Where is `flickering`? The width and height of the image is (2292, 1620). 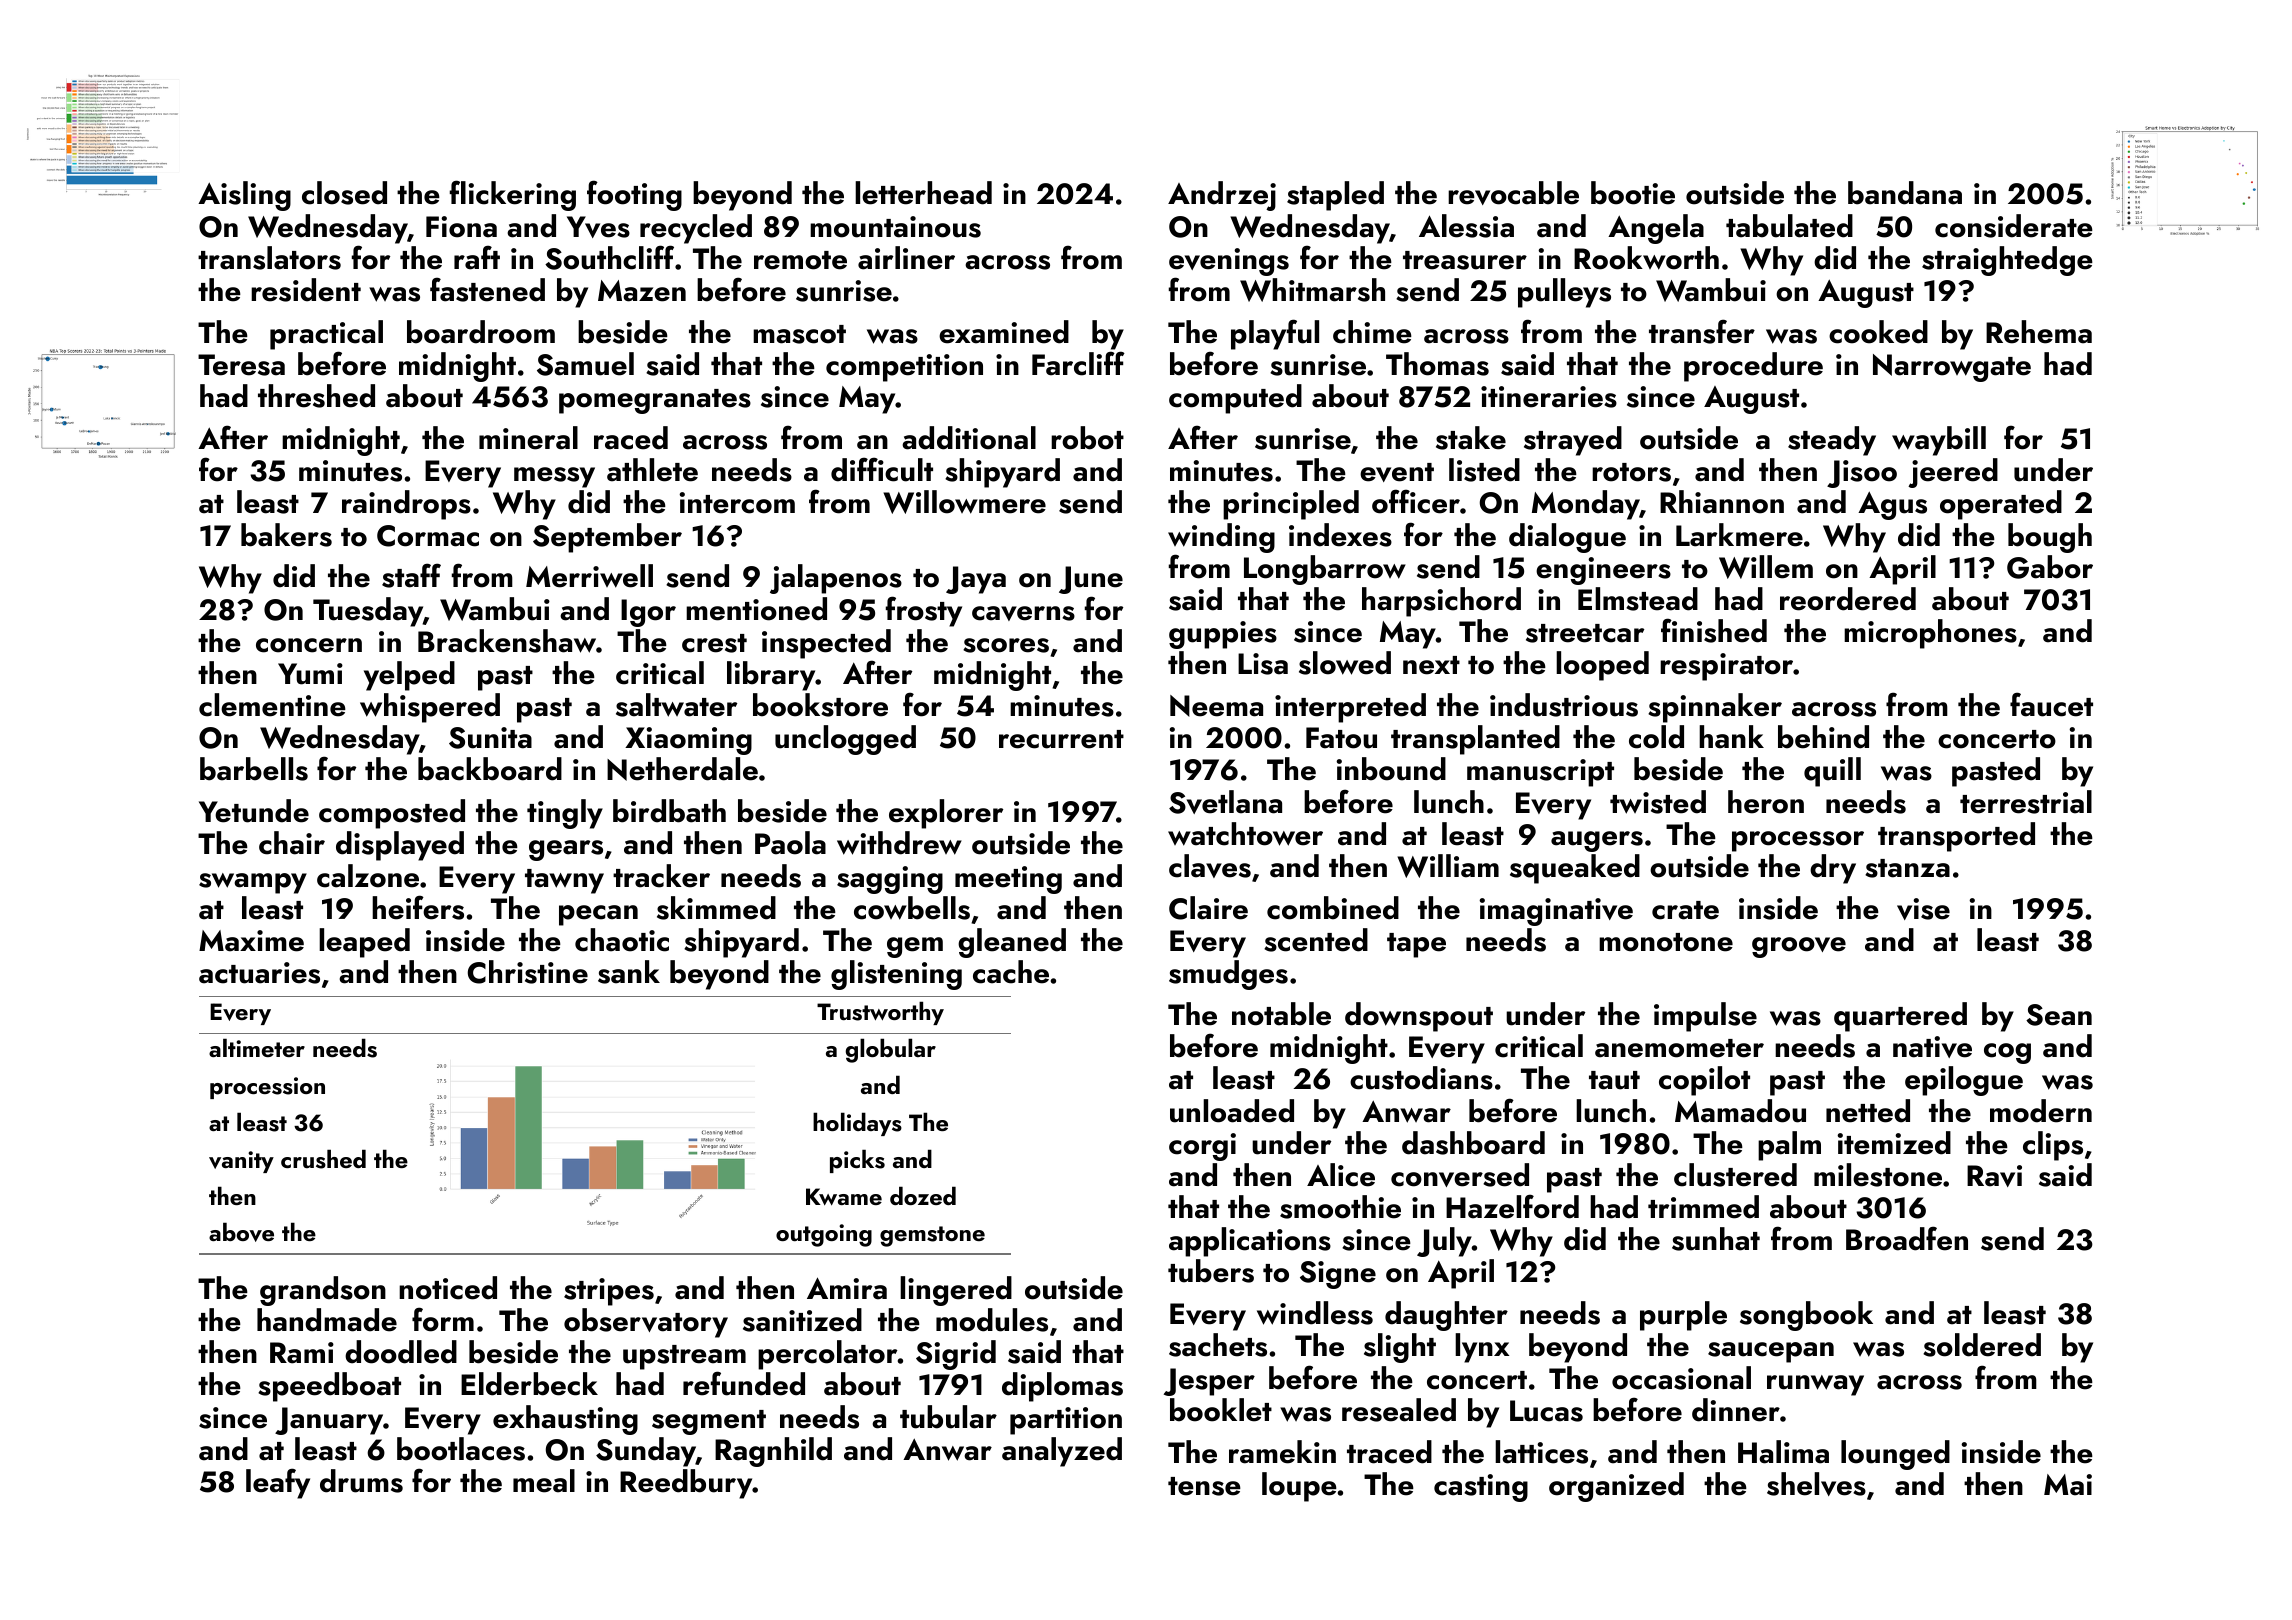 flickering is located at coordinates (513, 195).
